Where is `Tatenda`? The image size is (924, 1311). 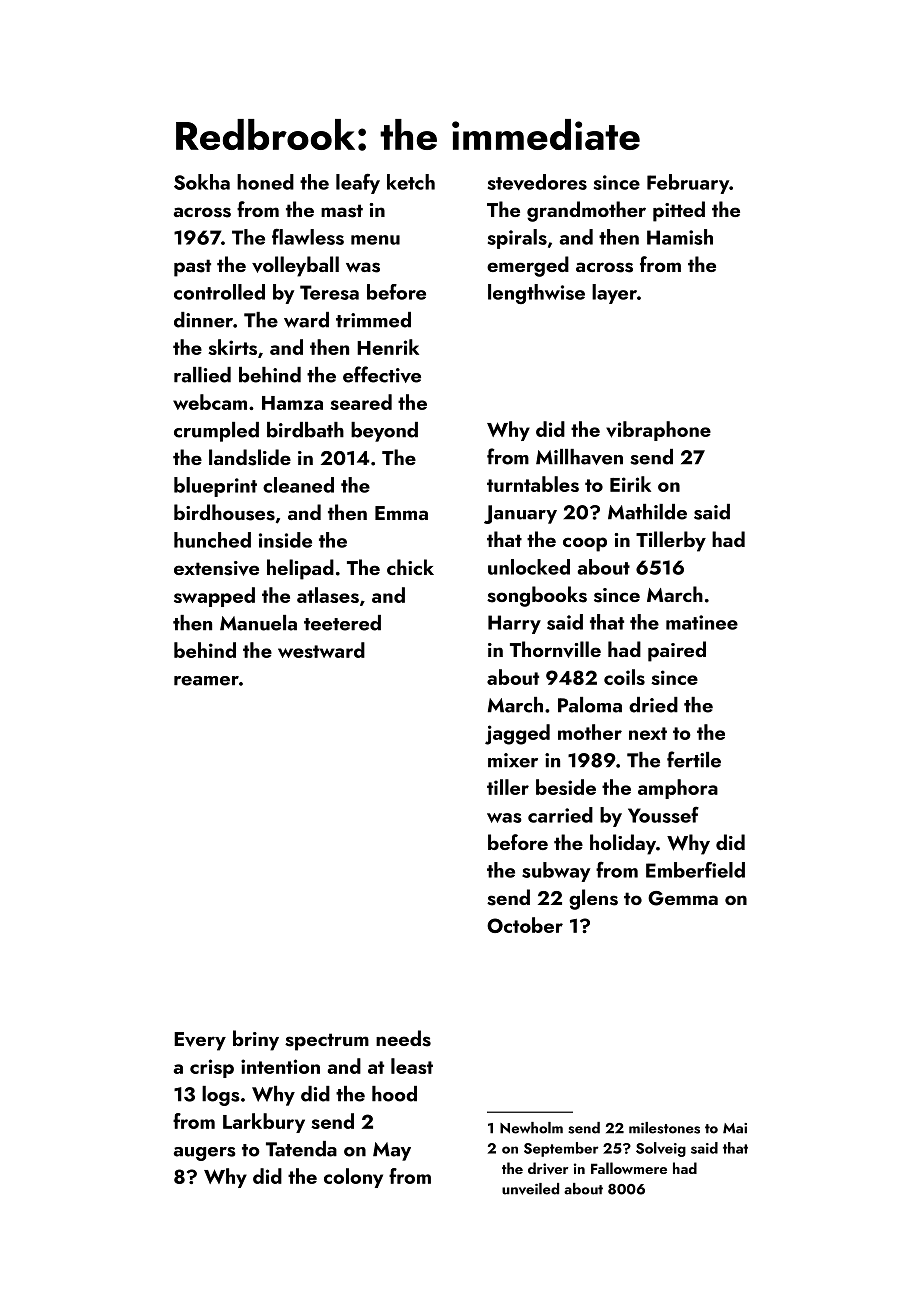 Tatenda is located at coordinates (301, 1149).
